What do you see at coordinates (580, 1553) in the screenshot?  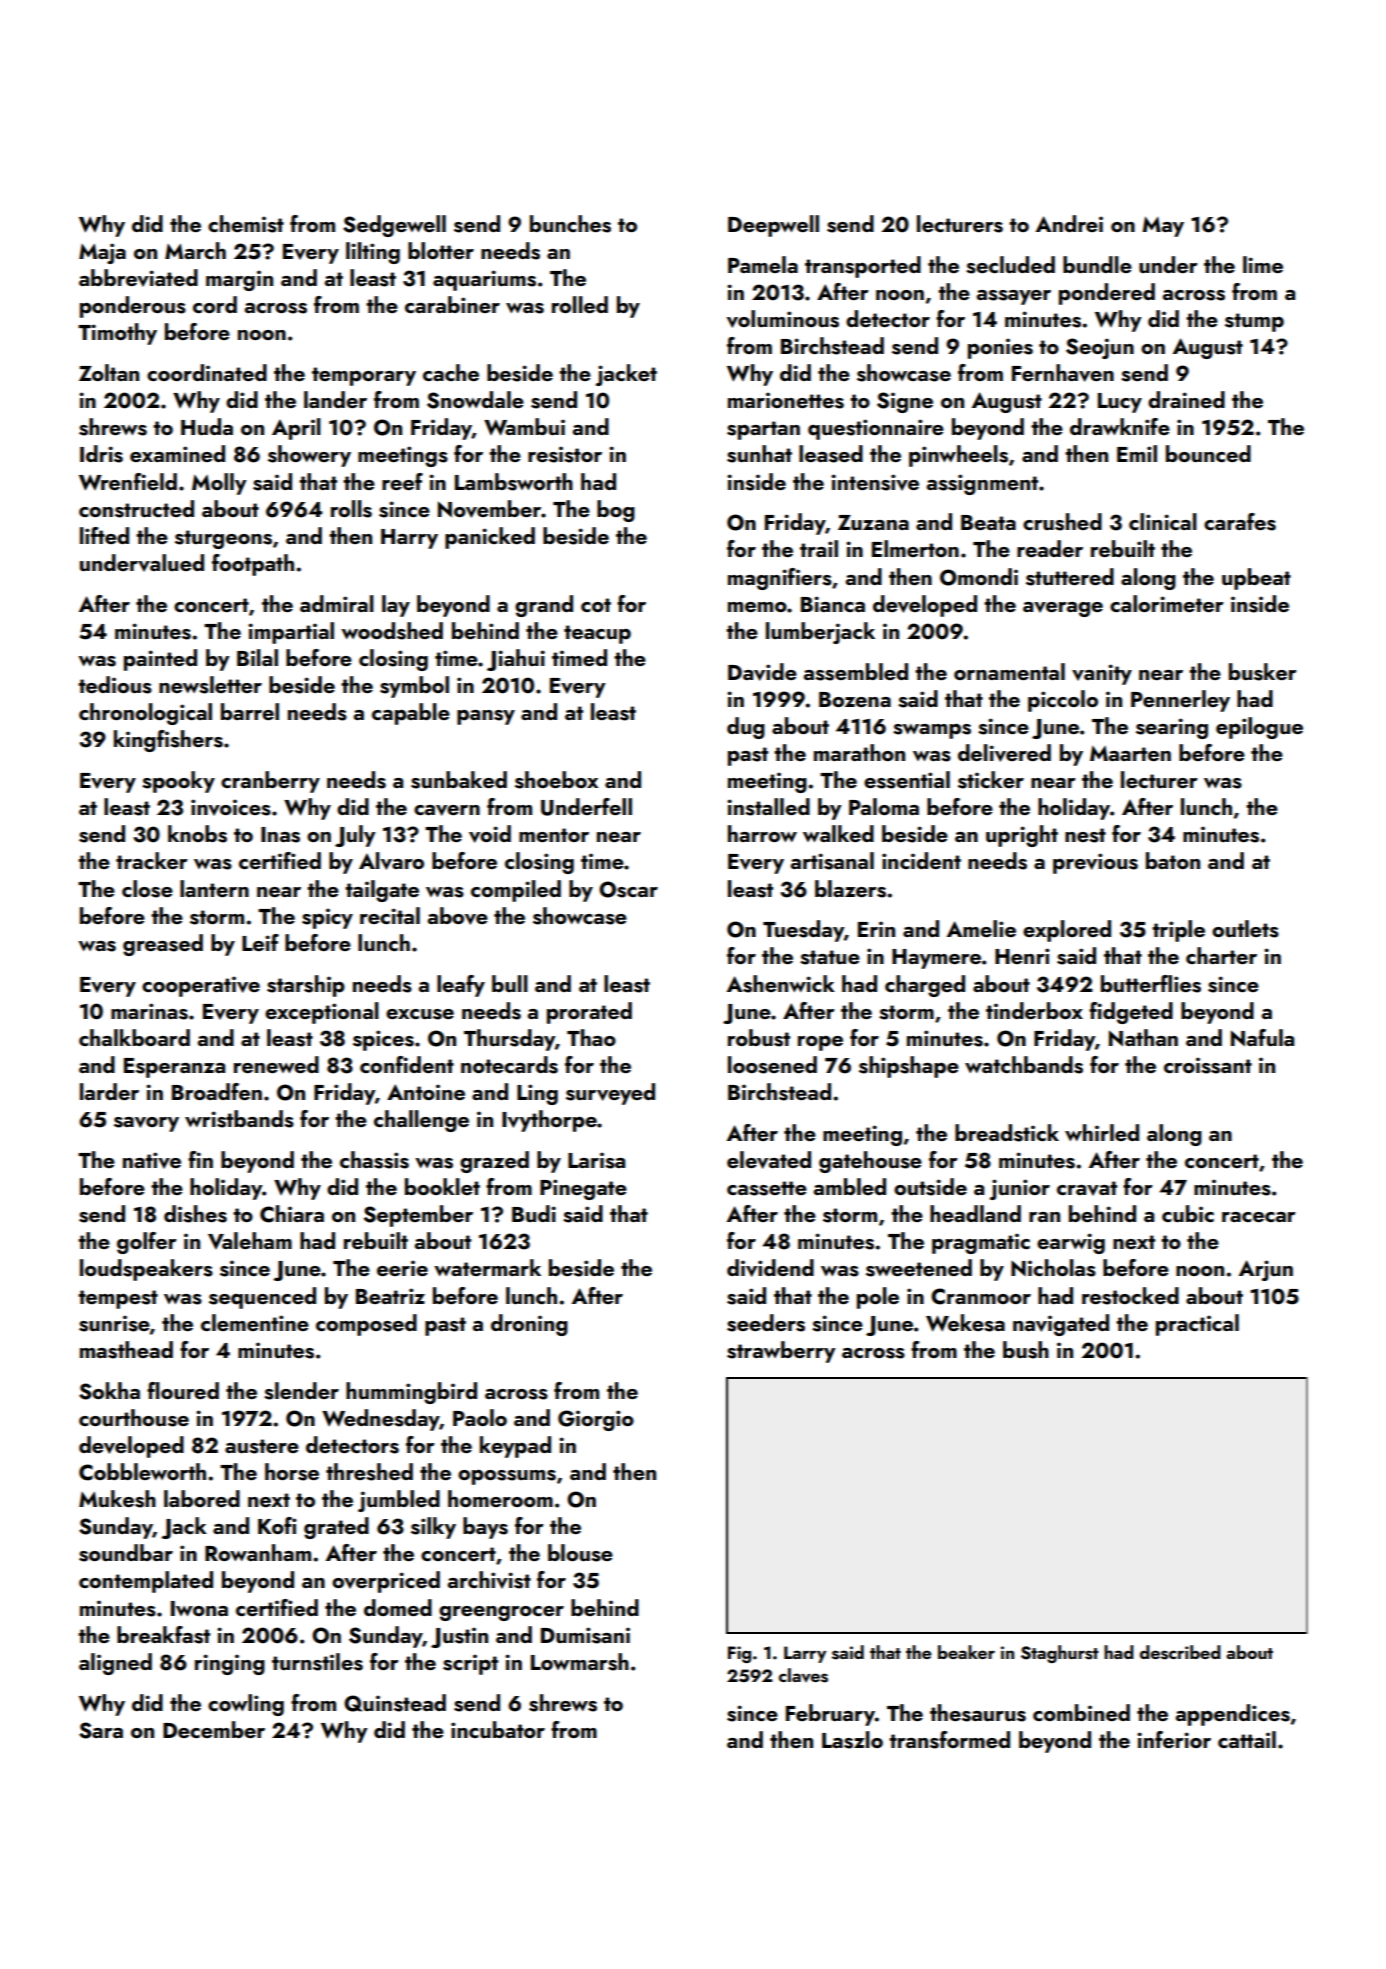 I see `blouse` at bounding box center [580, 1553].
